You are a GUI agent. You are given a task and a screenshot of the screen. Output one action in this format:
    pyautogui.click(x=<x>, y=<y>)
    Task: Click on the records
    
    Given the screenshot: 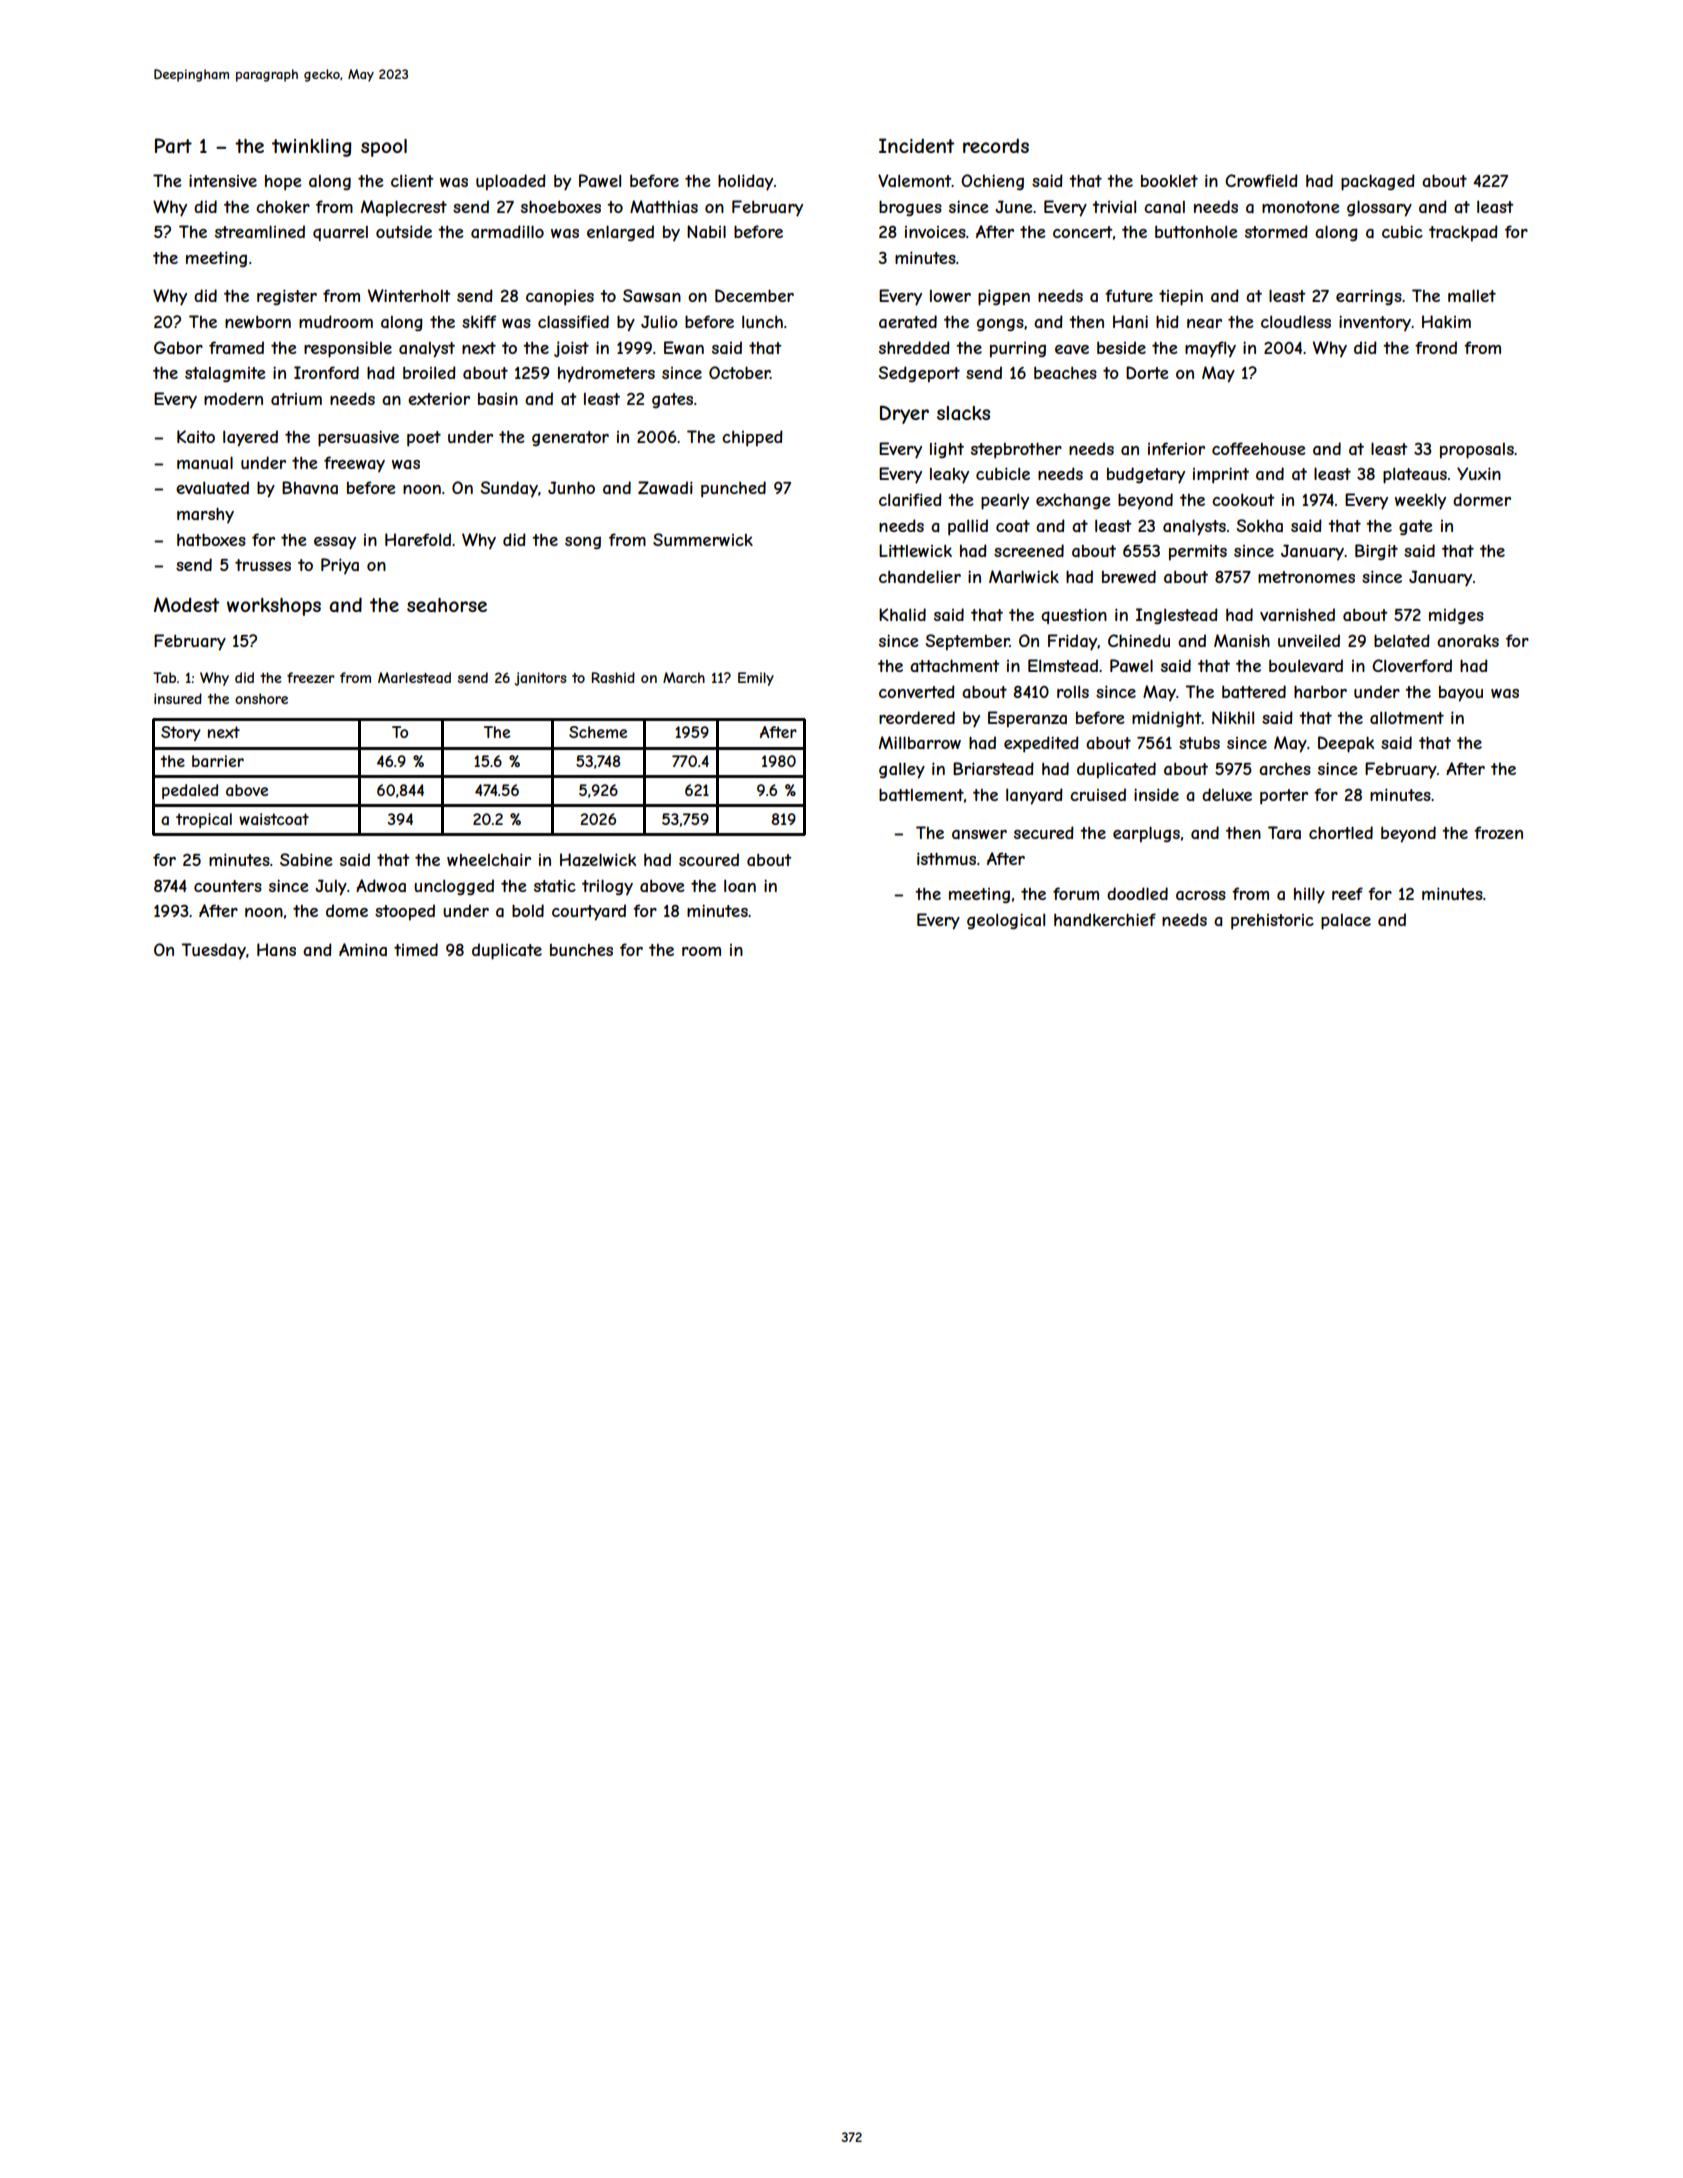 What is the action you would take?
    pyautogui.click(x=996, y=145)
